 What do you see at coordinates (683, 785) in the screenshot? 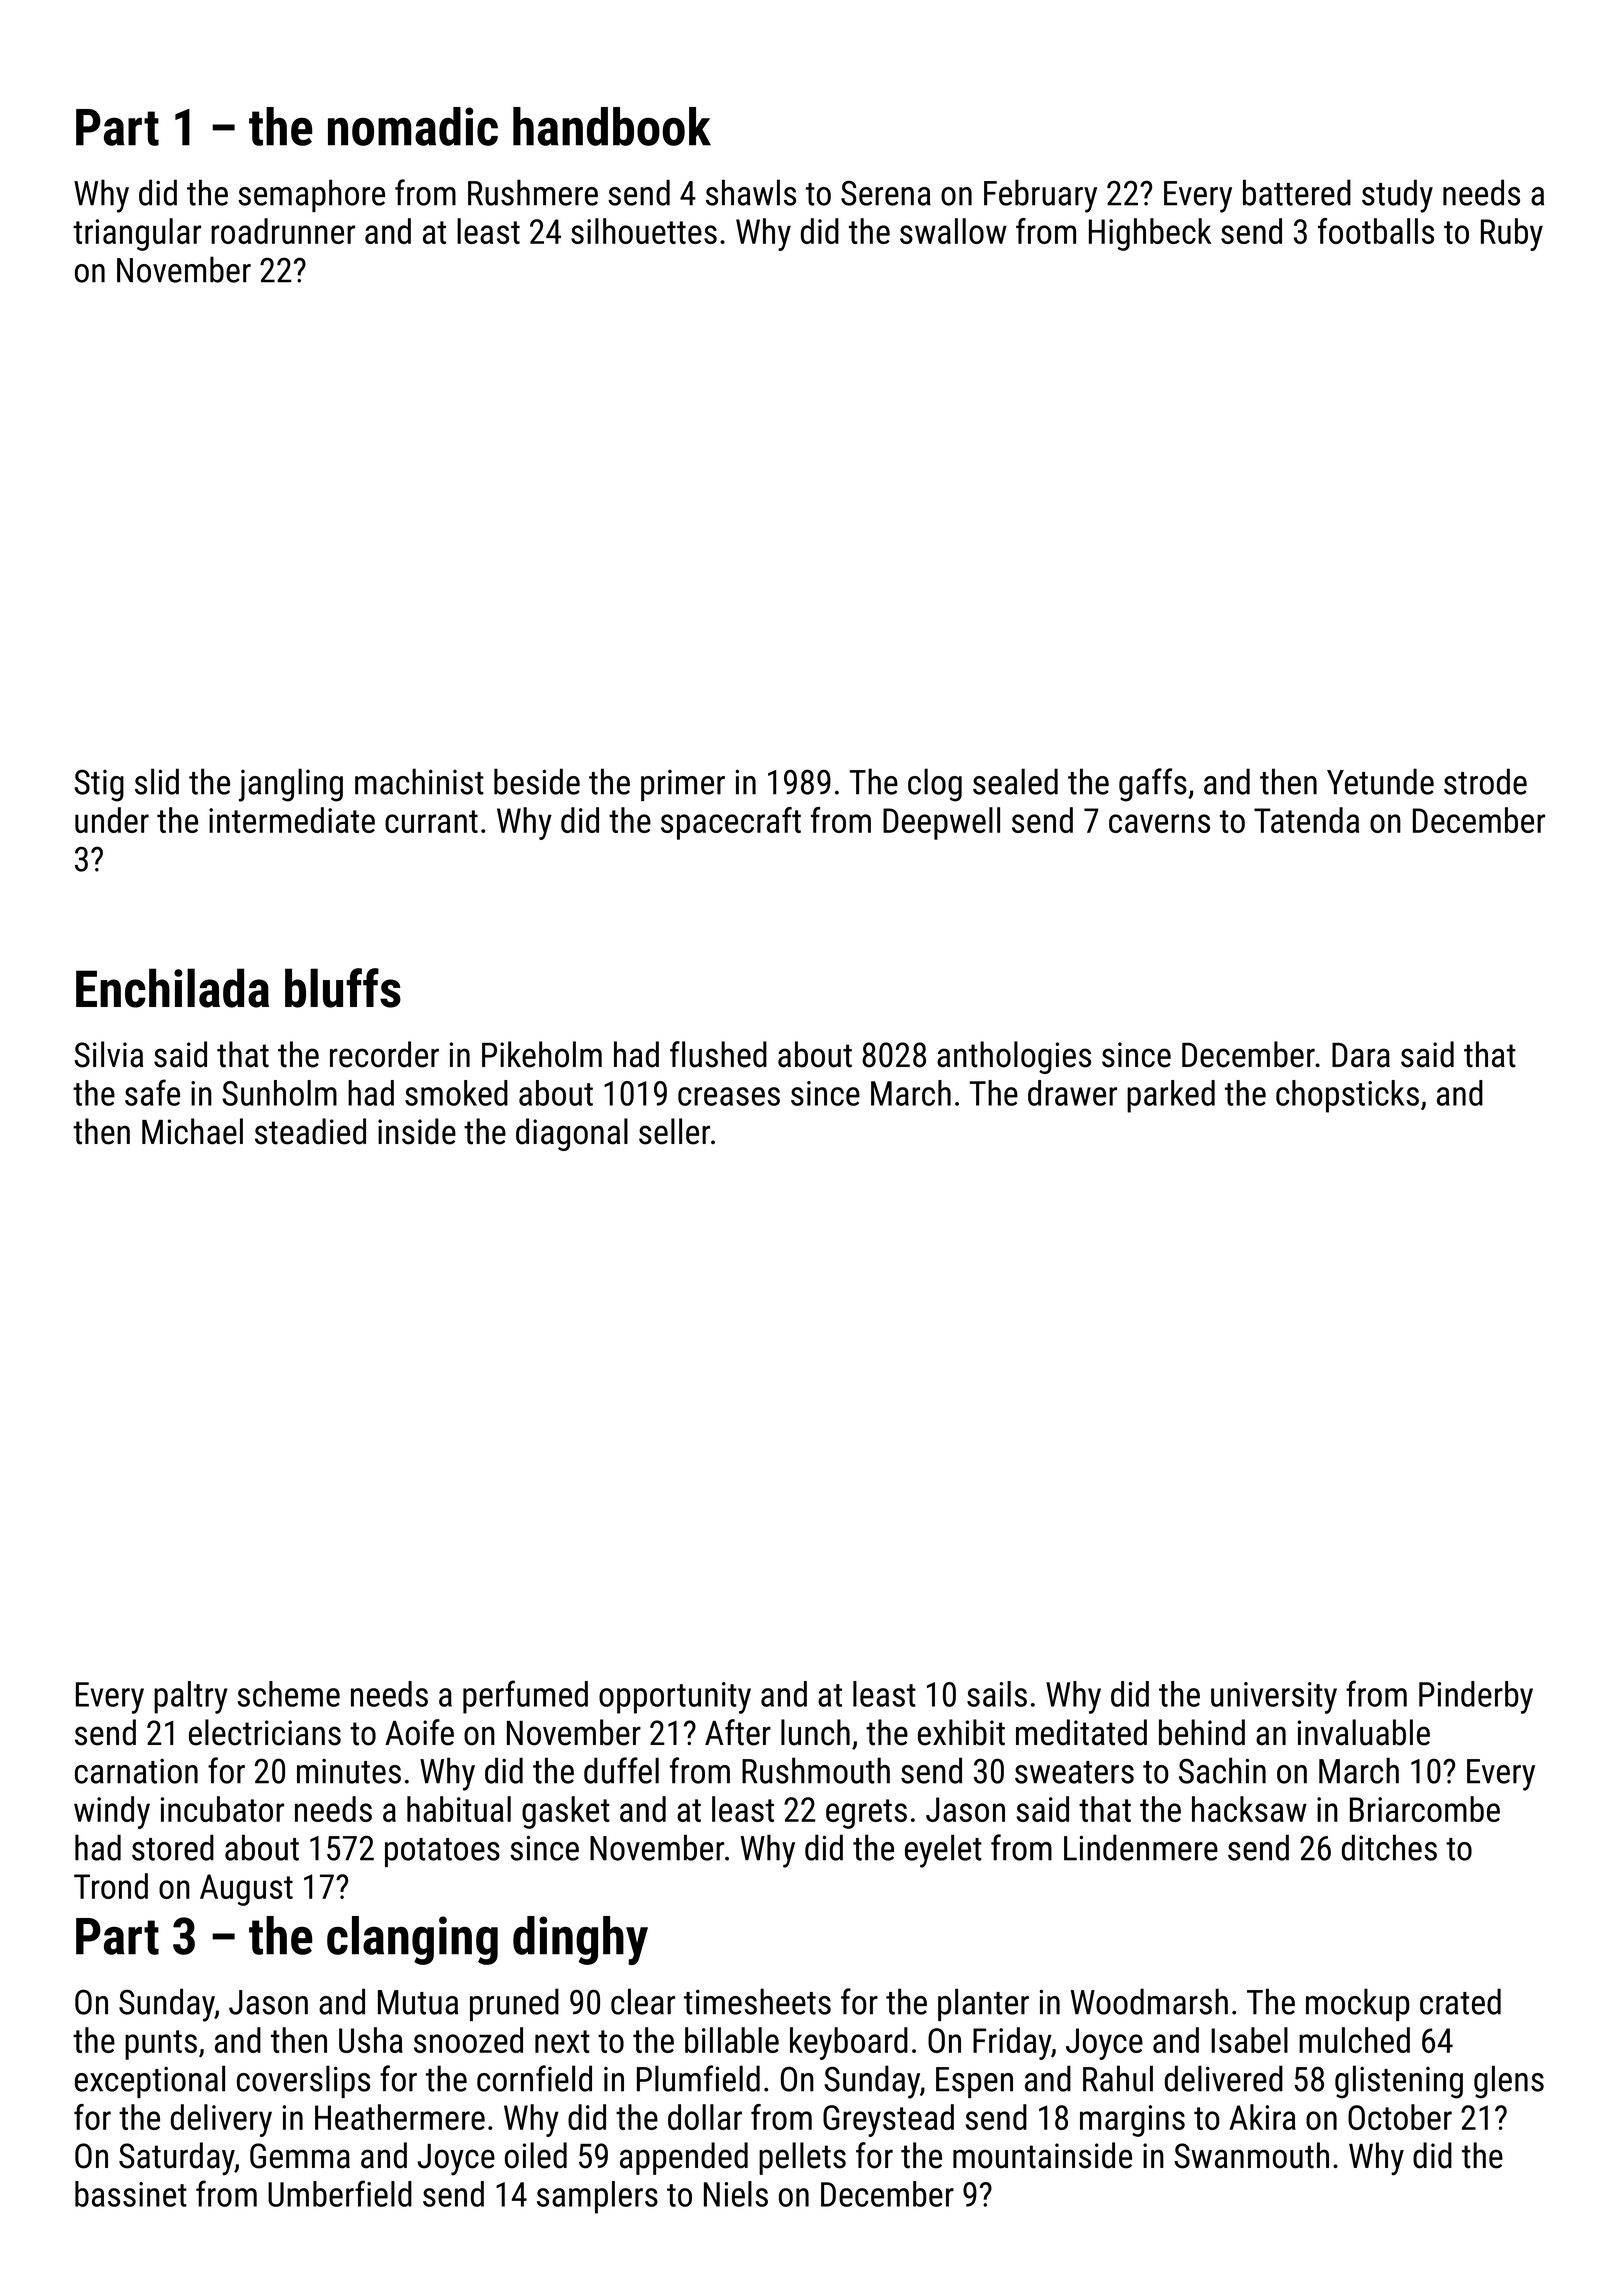
I see `primer` at bounding box center [683, 785].
